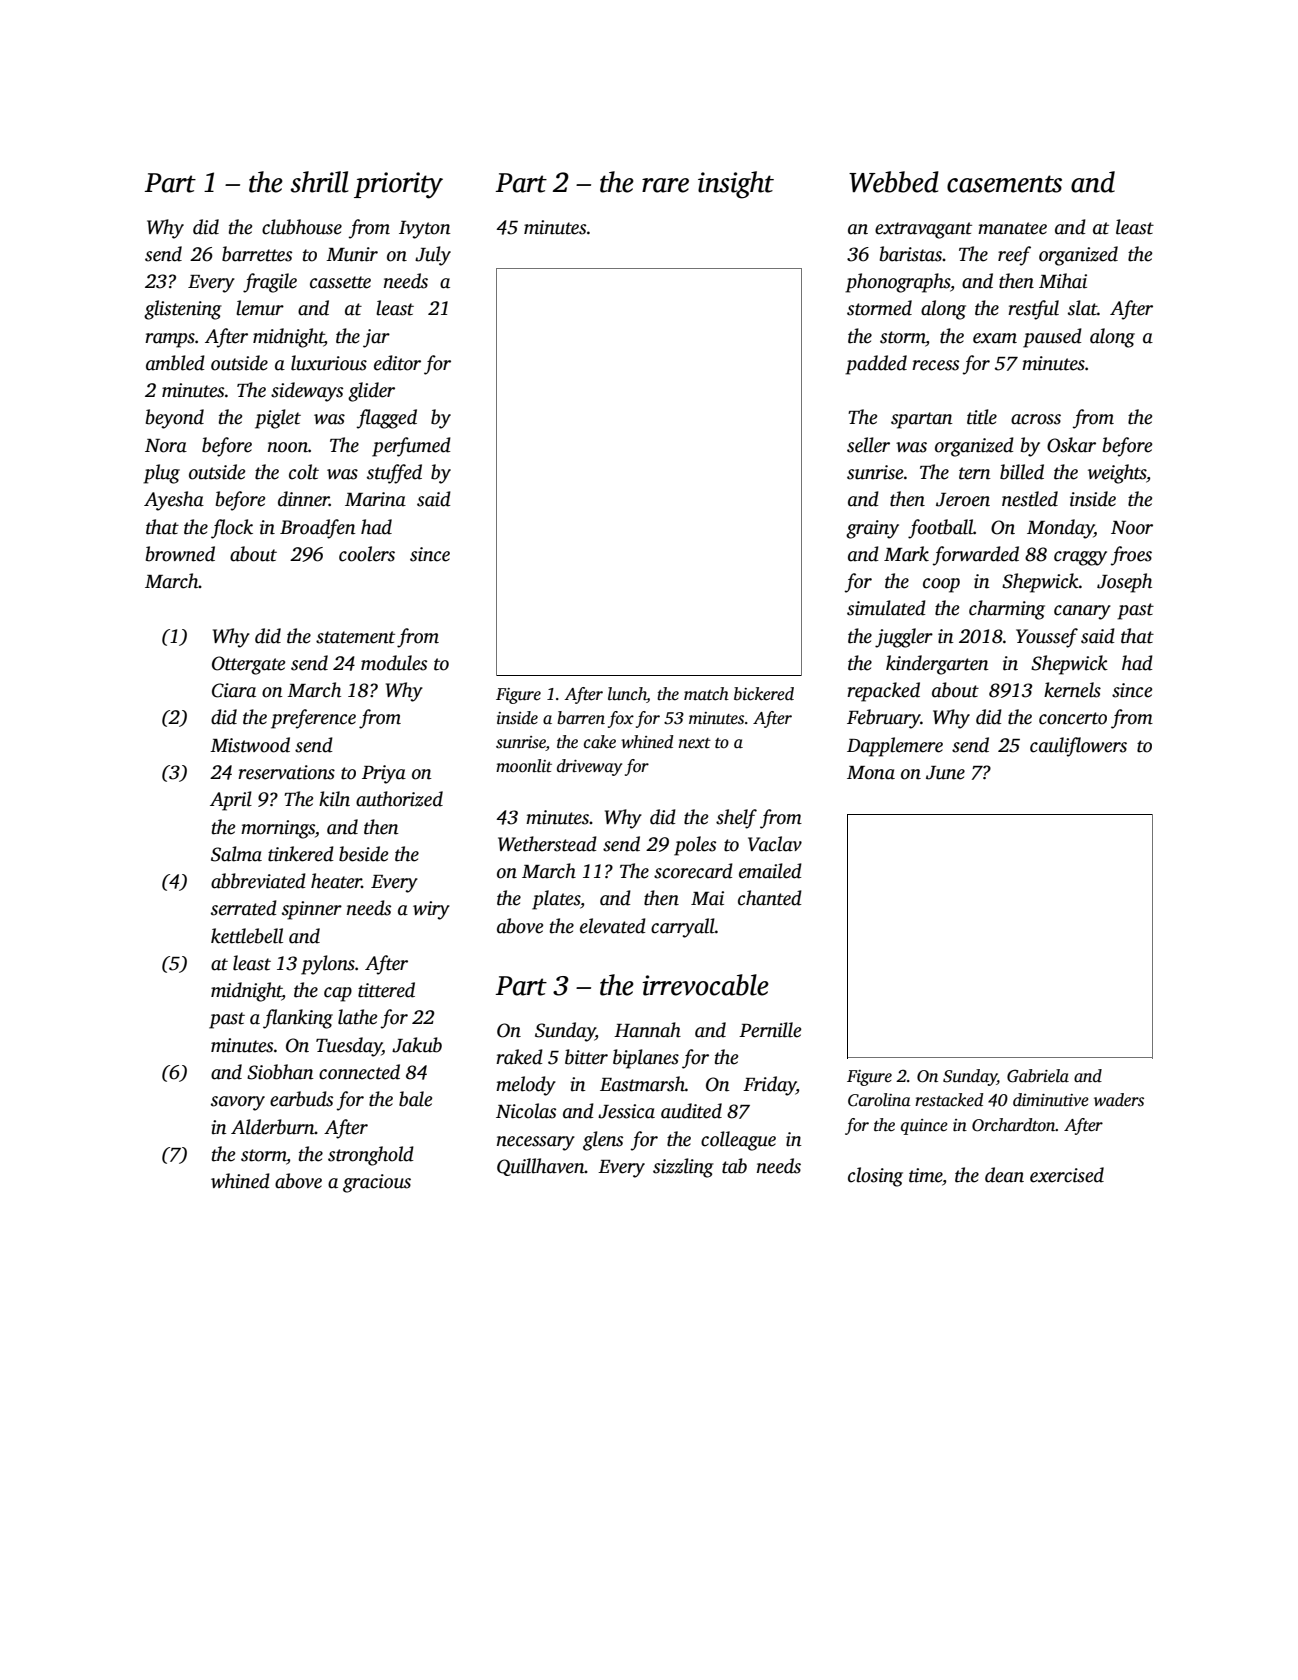 The image size is (1298, 1680). I want to click on grainy, so click(872, 529).
